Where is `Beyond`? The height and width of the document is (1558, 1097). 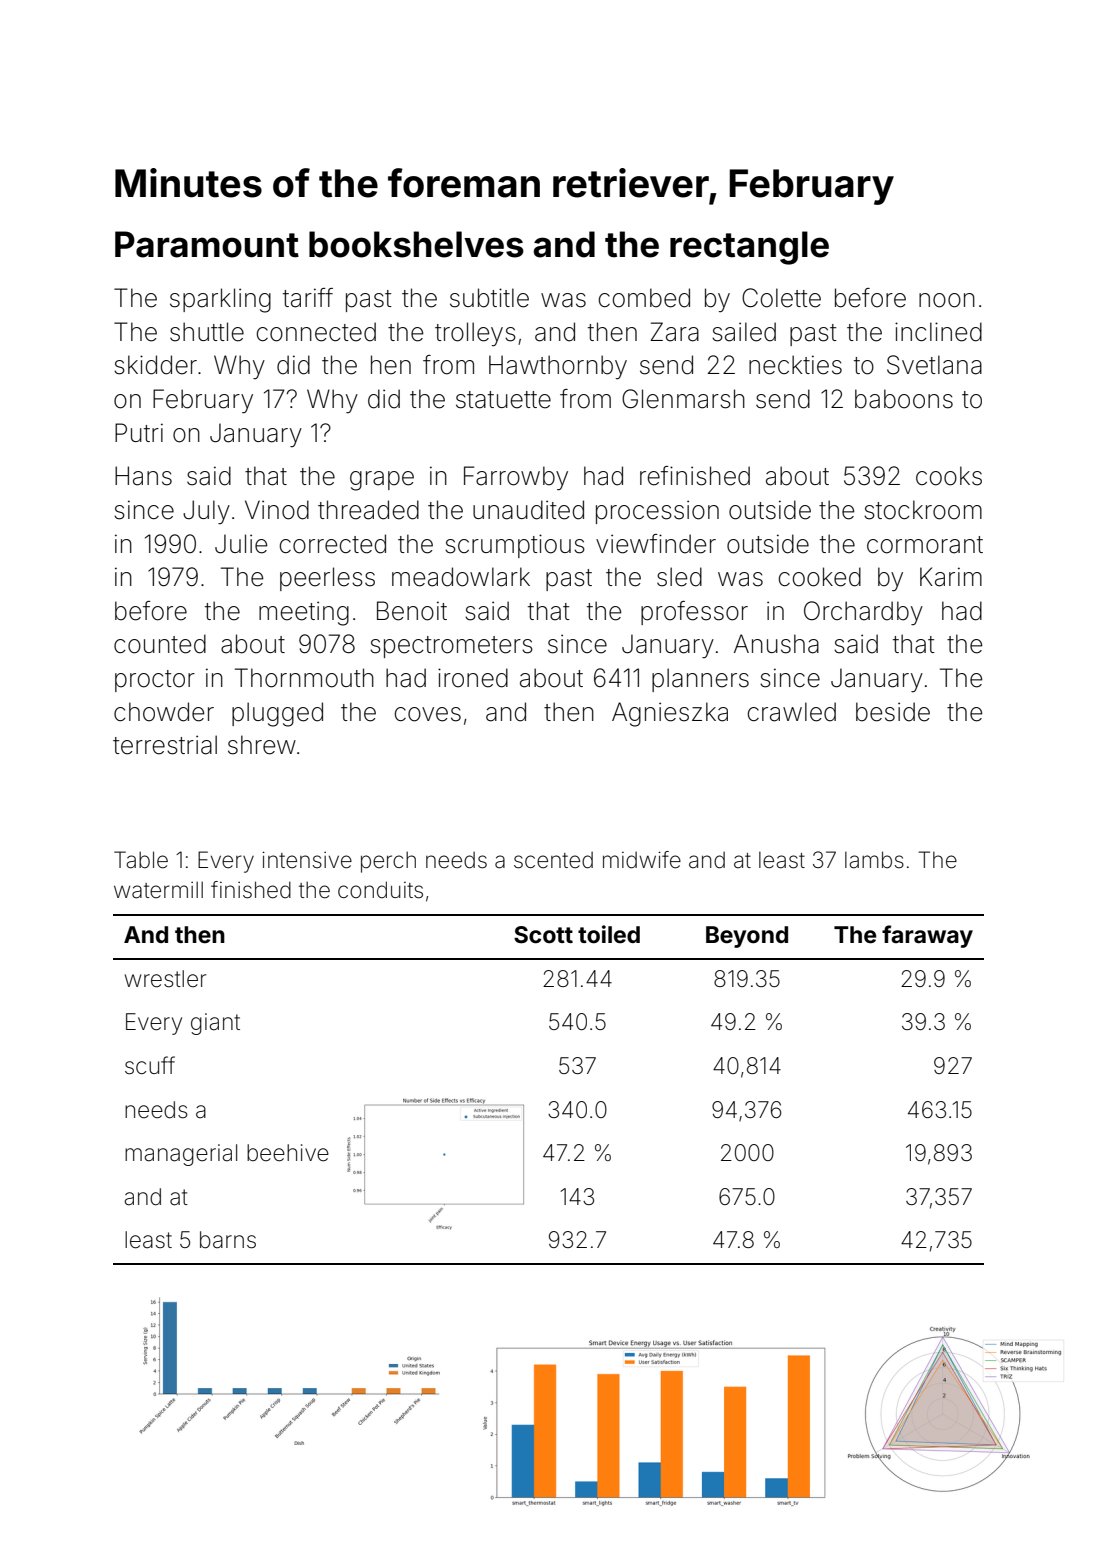 Beyond is located at coordinates (747, 937).
